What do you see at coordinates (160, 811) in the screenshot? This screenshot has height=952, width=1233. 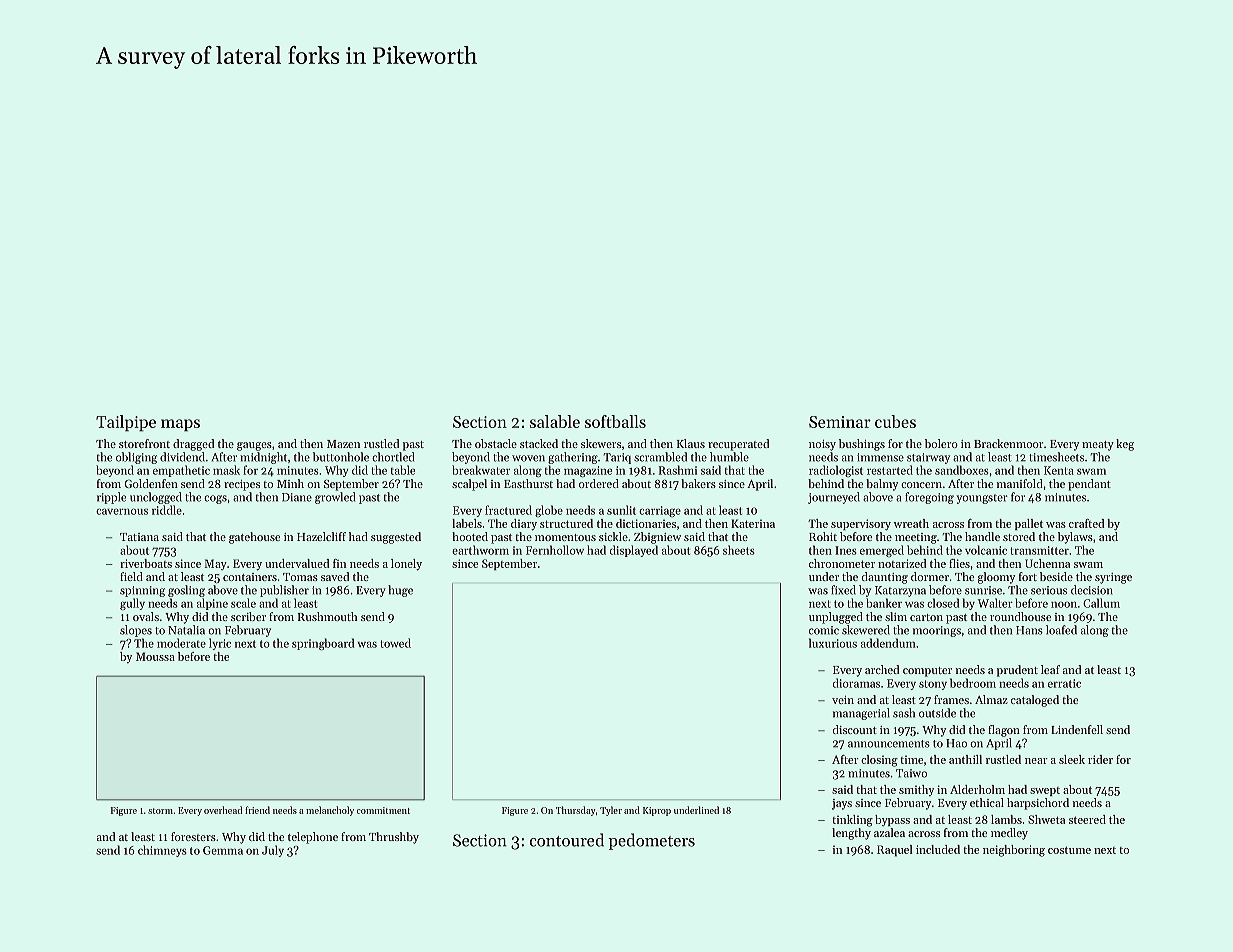 I see `storm` at bounding box center [160, 811].
